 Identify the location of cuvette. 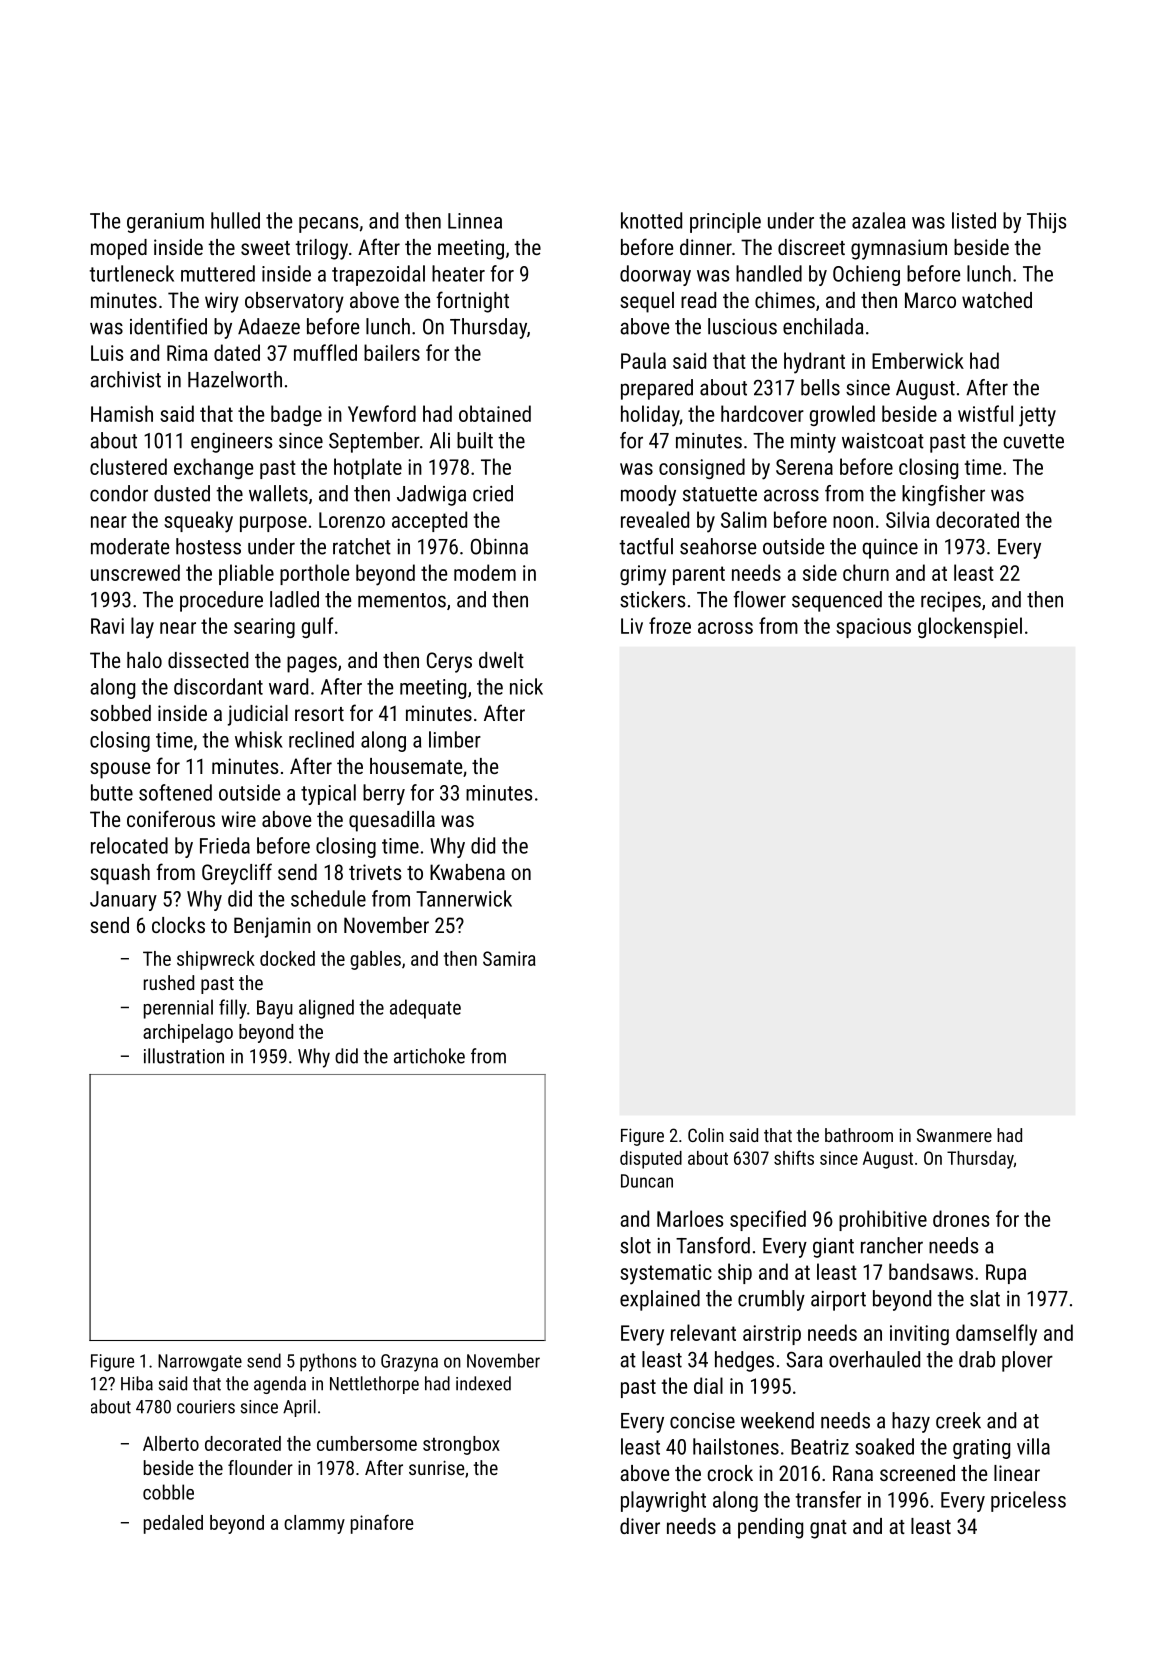
(1034, 441).
